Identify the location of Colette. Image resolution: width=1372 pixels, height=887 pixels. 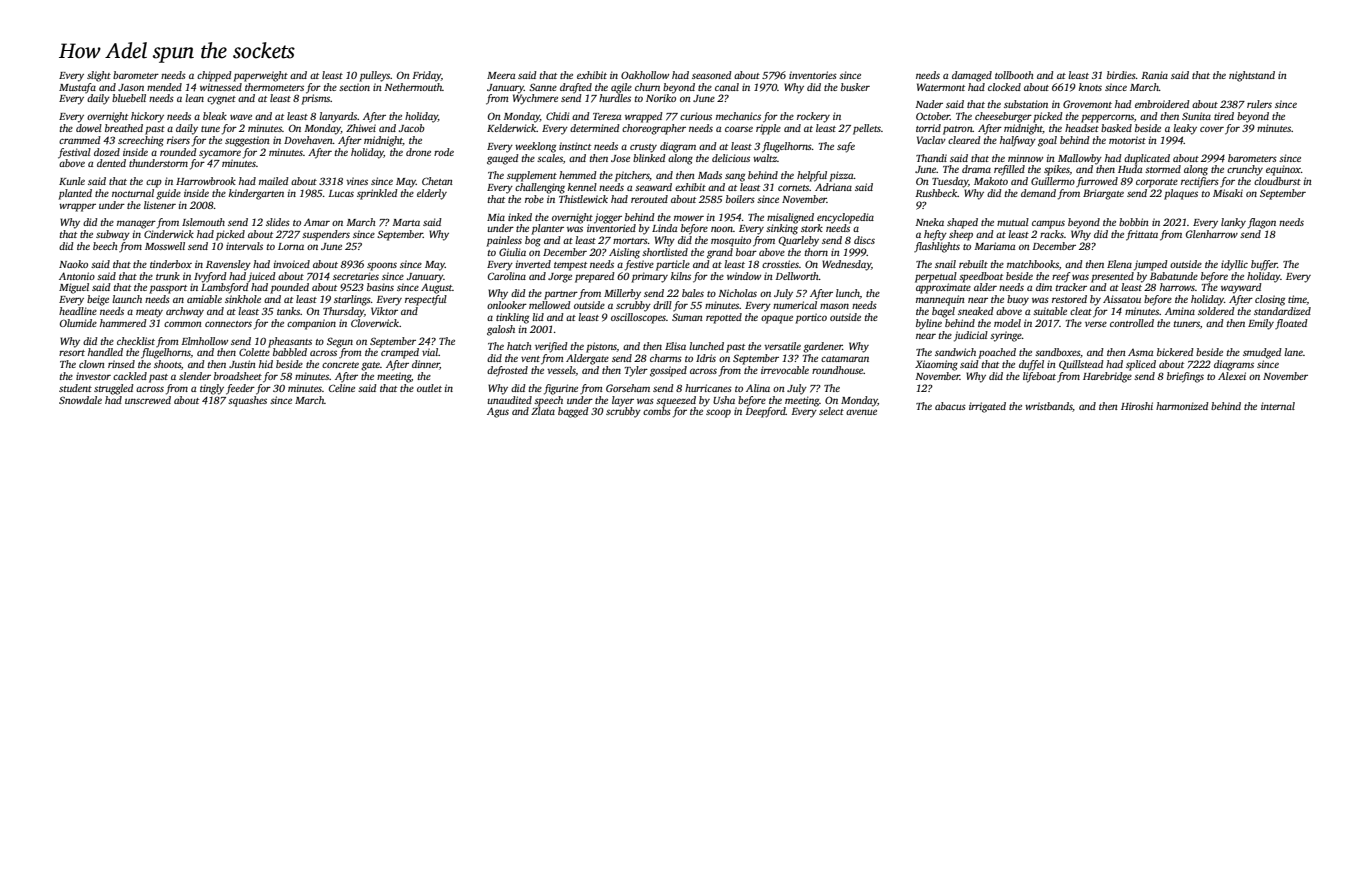
(254, 352).
